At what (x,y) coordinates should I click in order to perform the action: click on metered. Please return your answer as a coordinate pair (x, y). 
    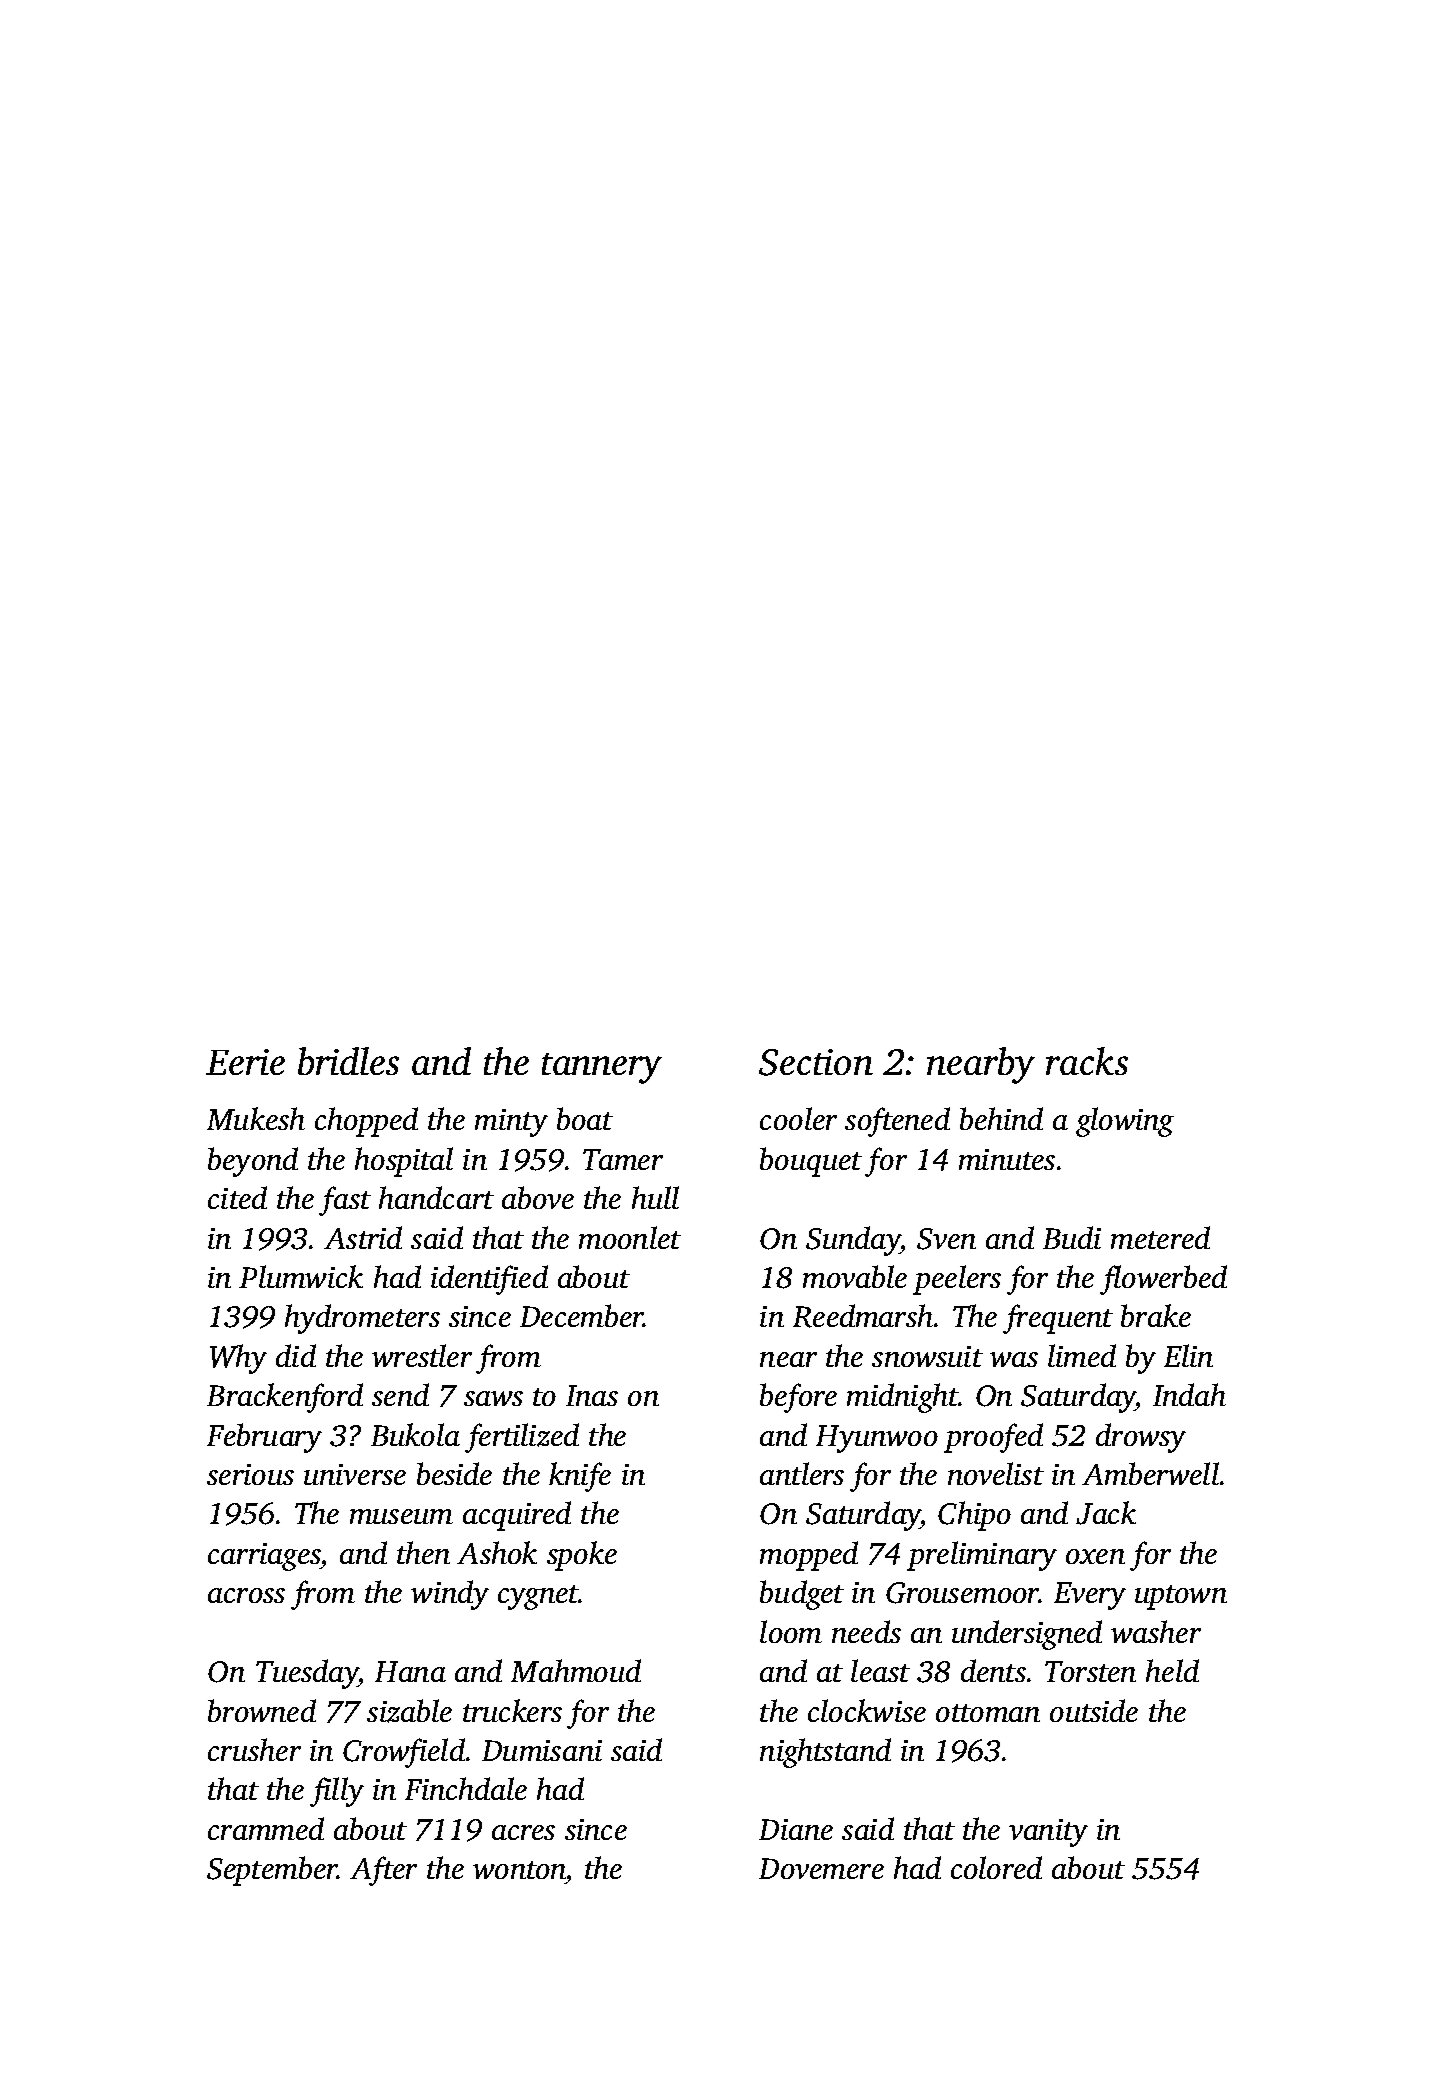
    Looking at the image, I should click on (1160, 1237).
